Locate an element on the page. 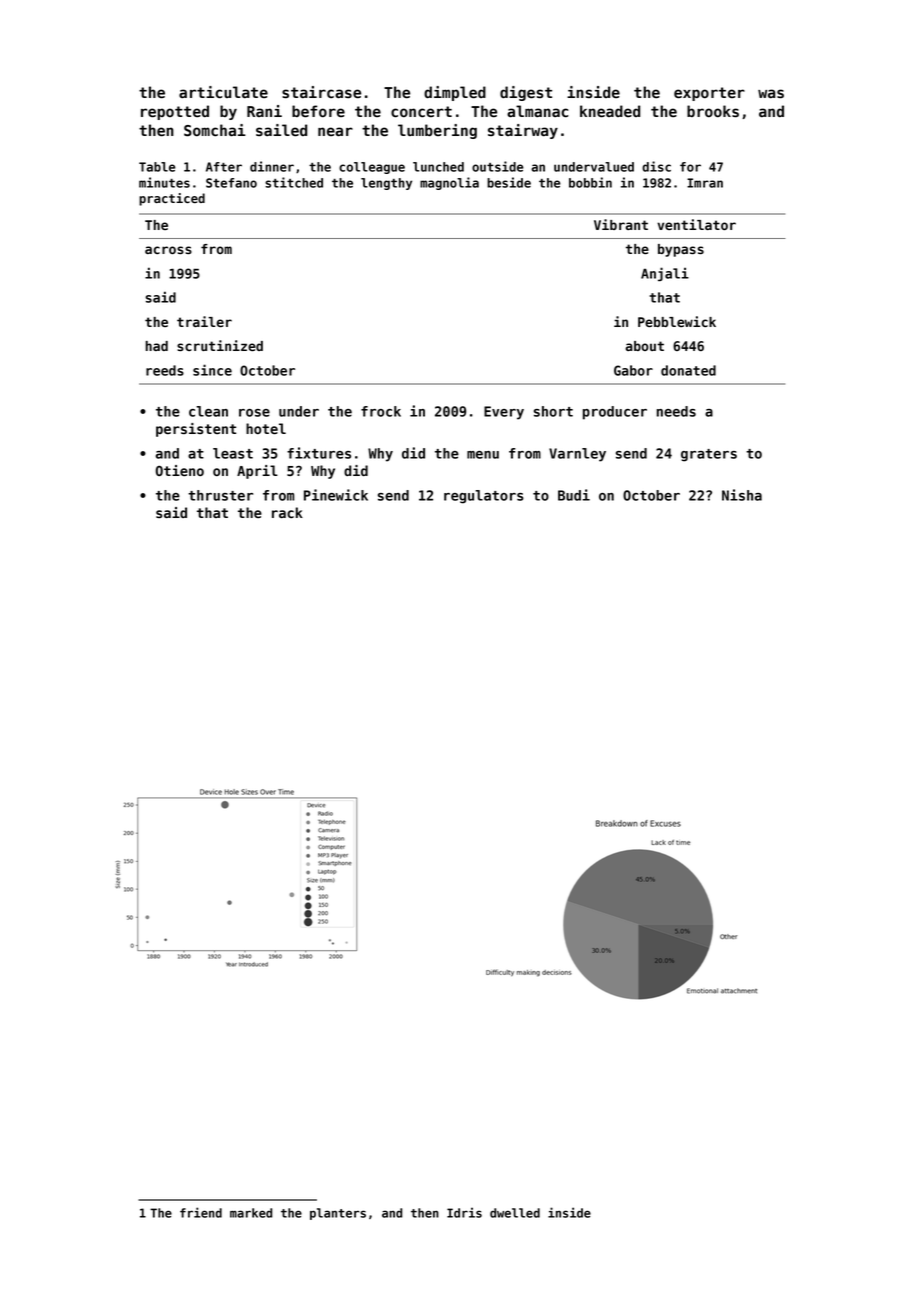 This image has height=1314, width=924. Nisha is located at coordinates (742, 495).
